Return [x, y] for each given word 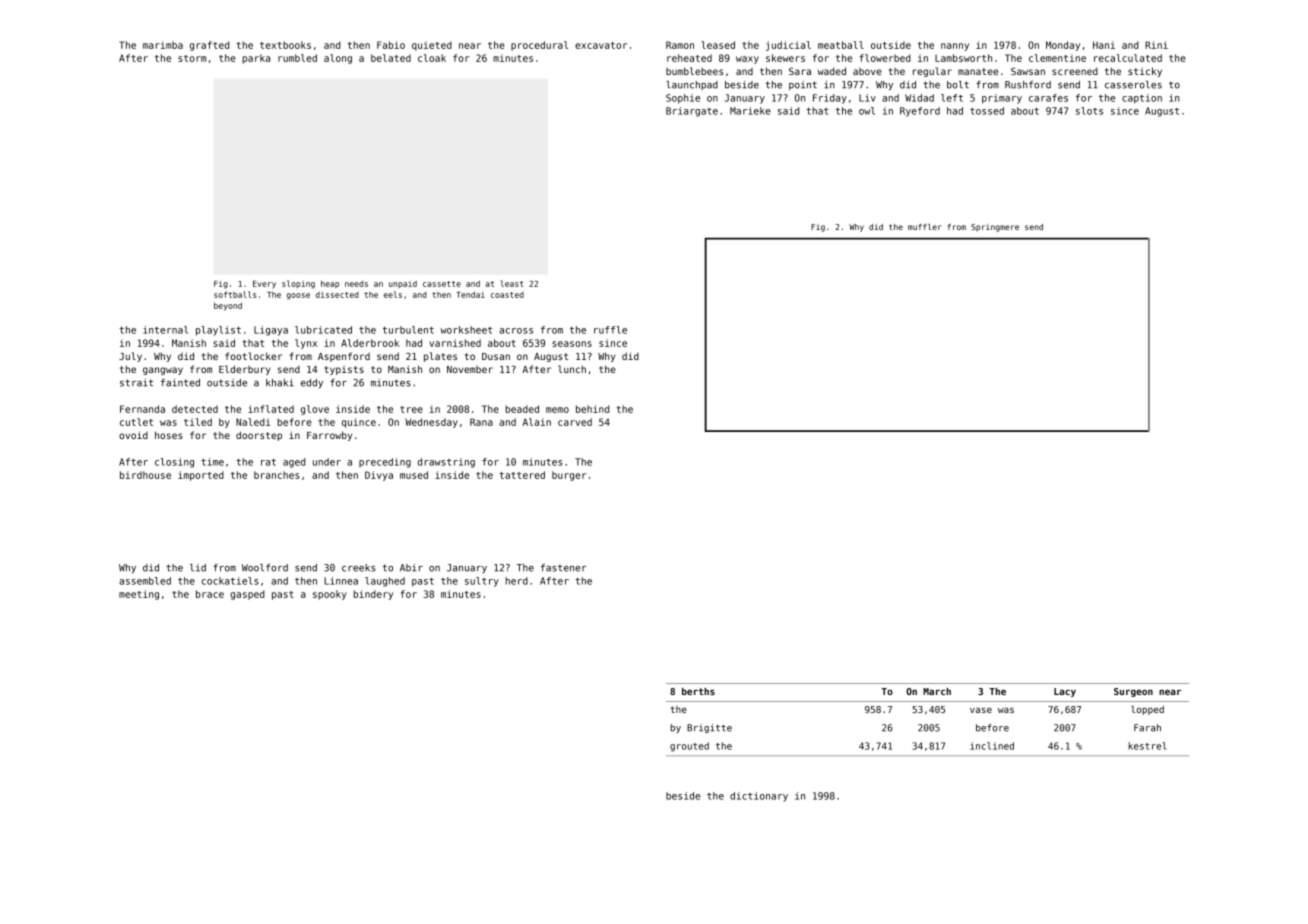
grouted [689, 747]
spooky [330, 595]
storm [192, 58]
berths [698, 691]
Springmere [995, 228]
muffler [924, 227]
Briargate [692, 112]
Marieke [750, 111]
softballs [235, 294]
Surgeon [1133, 692]
